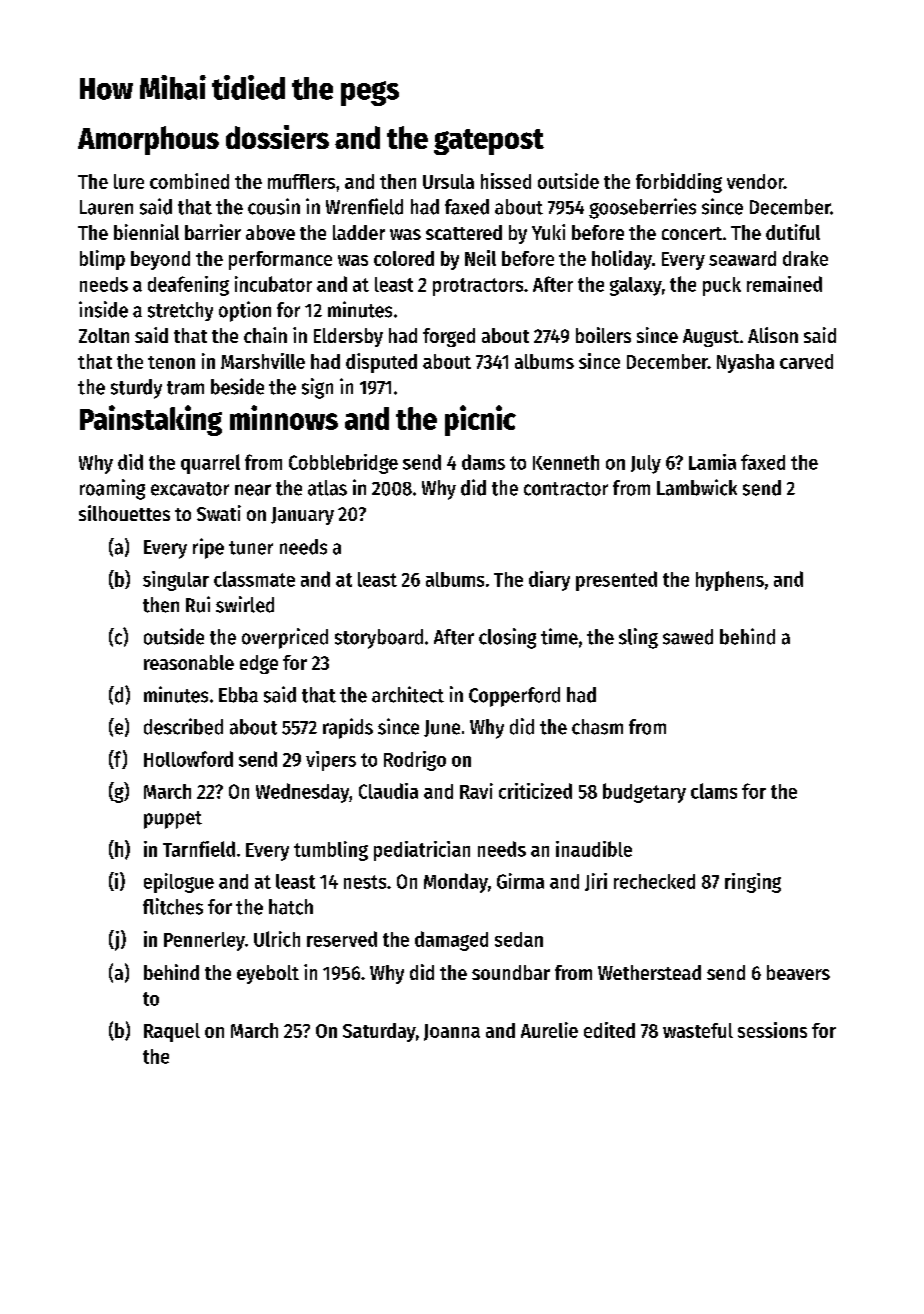 Image resolution: width=924 pixels, height=1314 pixels. I want to click on scattered, so click(464, 232).
